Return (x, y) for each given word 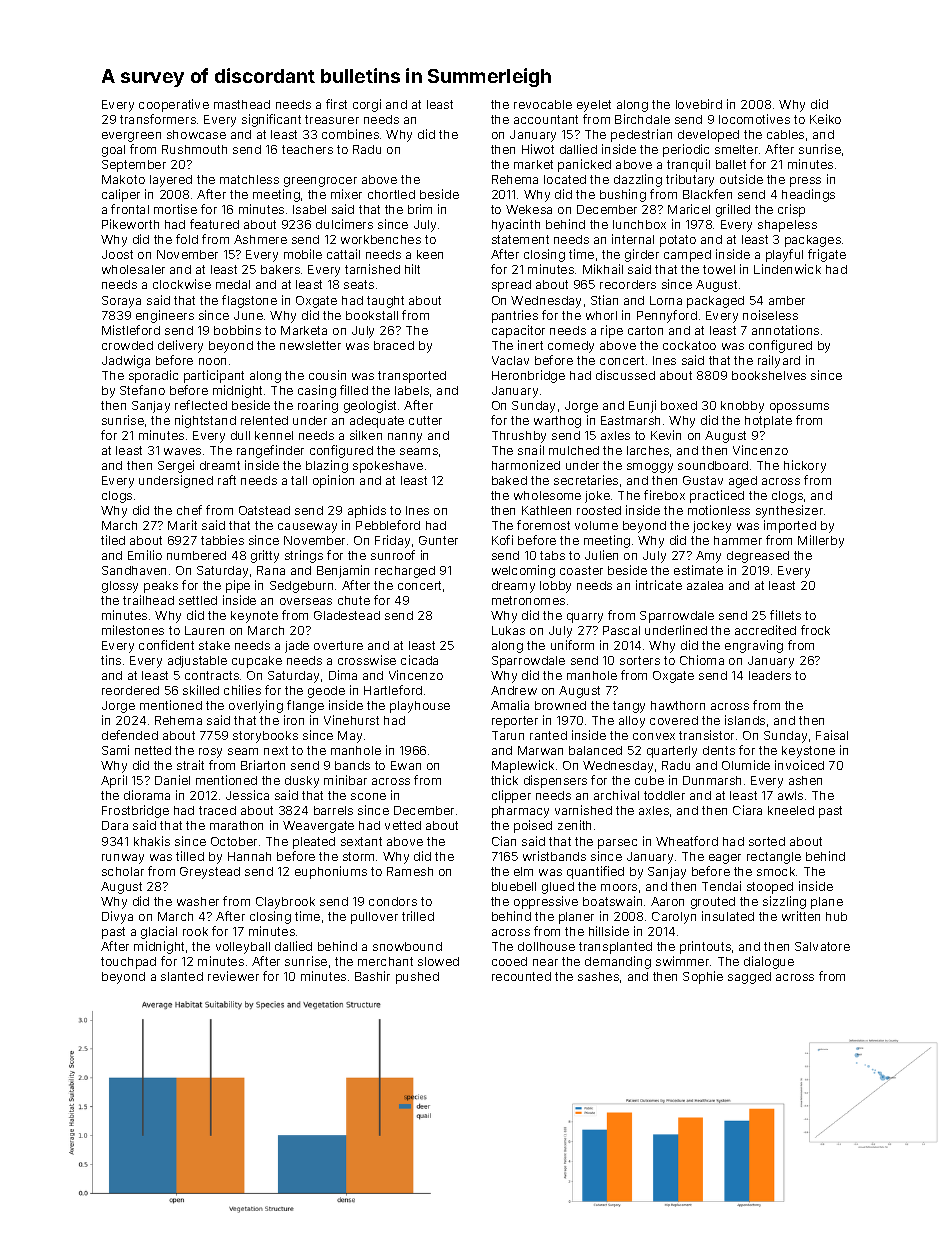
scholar (123, 871)
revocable (543, 104)
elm (523, 871)
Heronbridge (528, 376)
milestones (133, 630)
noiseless (770, 315)
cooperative (174, 105)
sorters (640, 660)
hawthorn (678, 705)
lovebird (699, 104)
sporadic (153, 376)
